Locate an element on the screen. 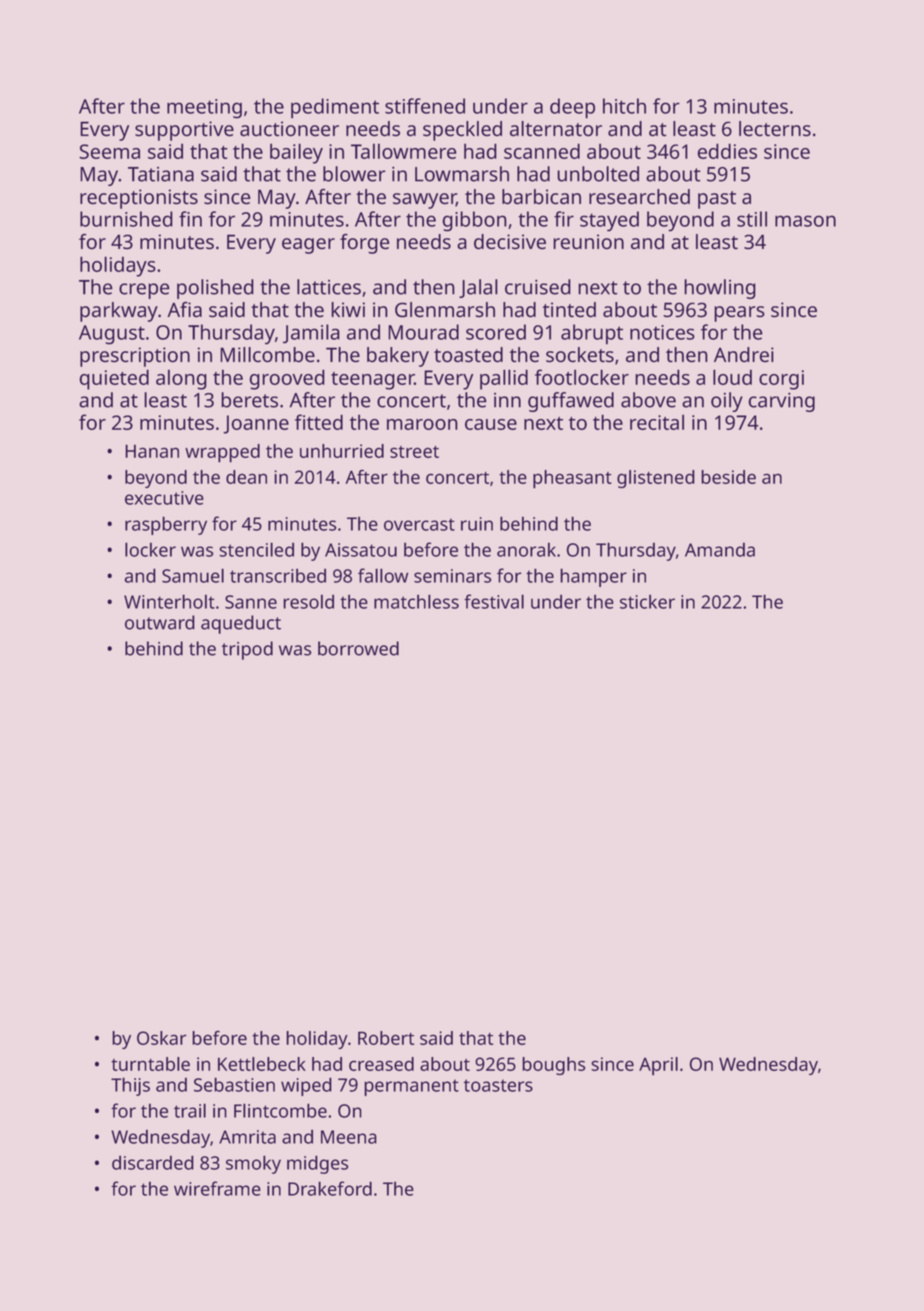  pheasant is located at coordinates (572, 479).
